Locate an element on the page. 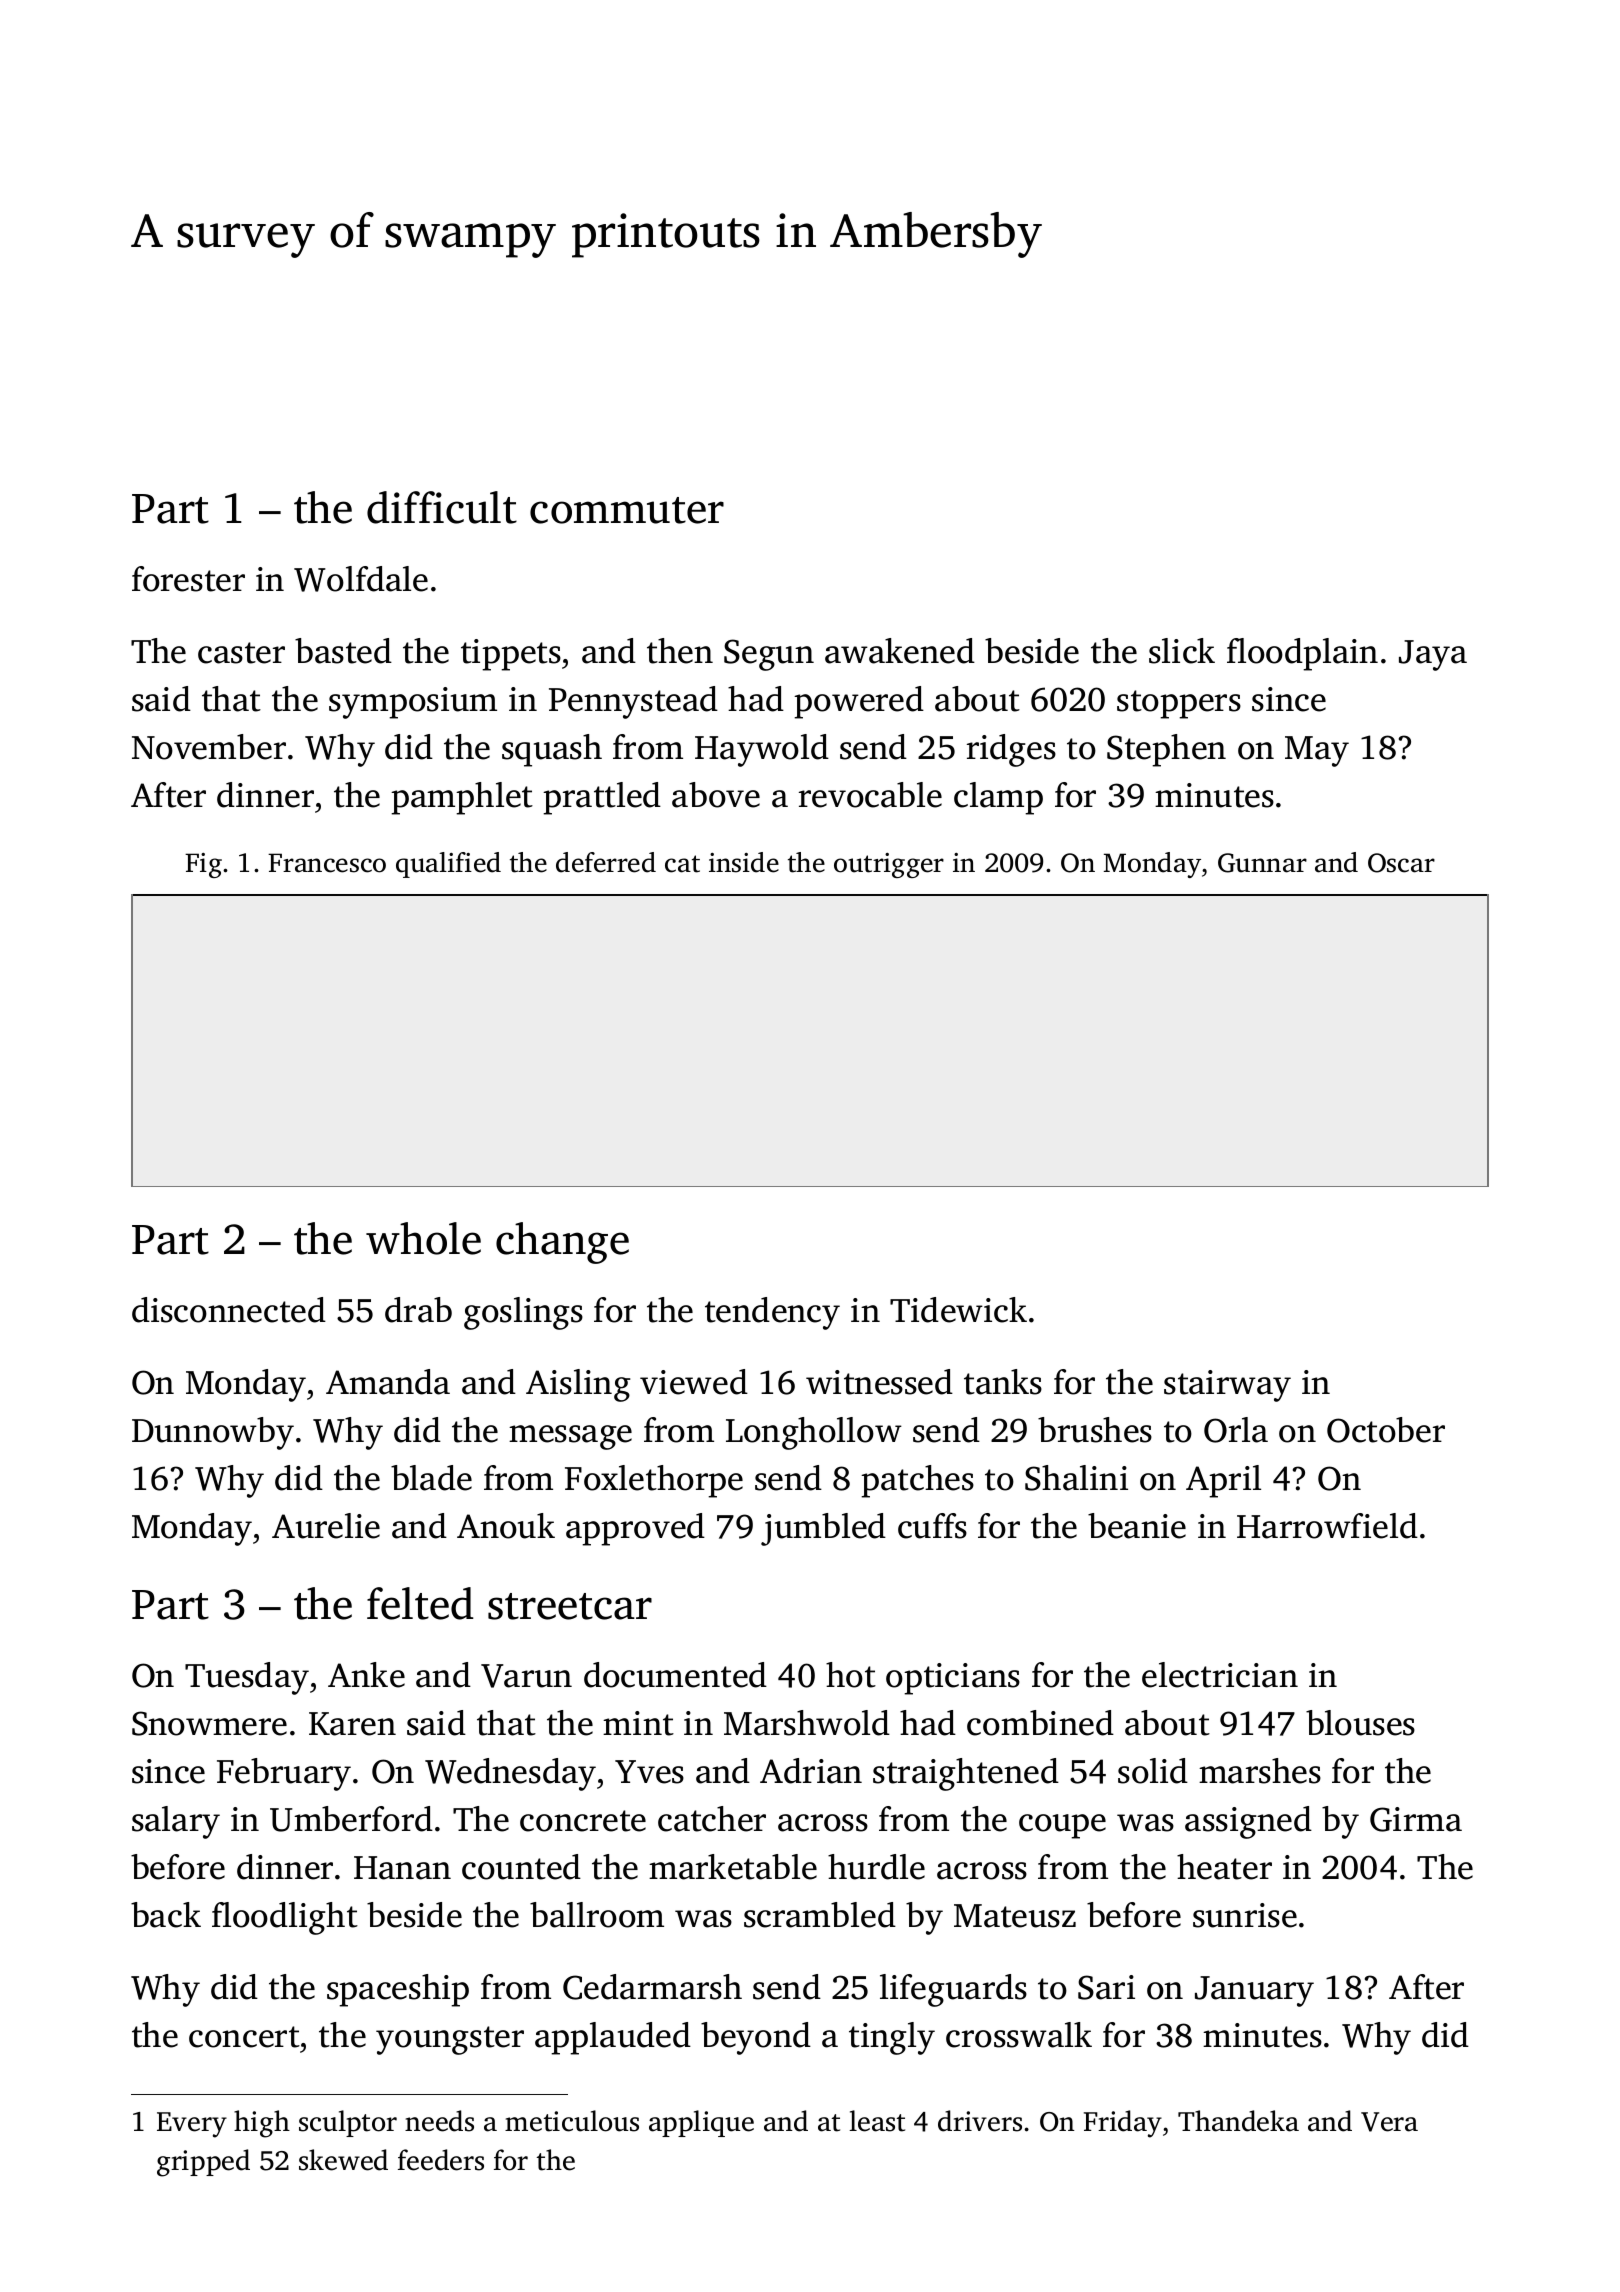 This document has width=1620, height=2292. tendency is located at coordinates (772, 1313).
